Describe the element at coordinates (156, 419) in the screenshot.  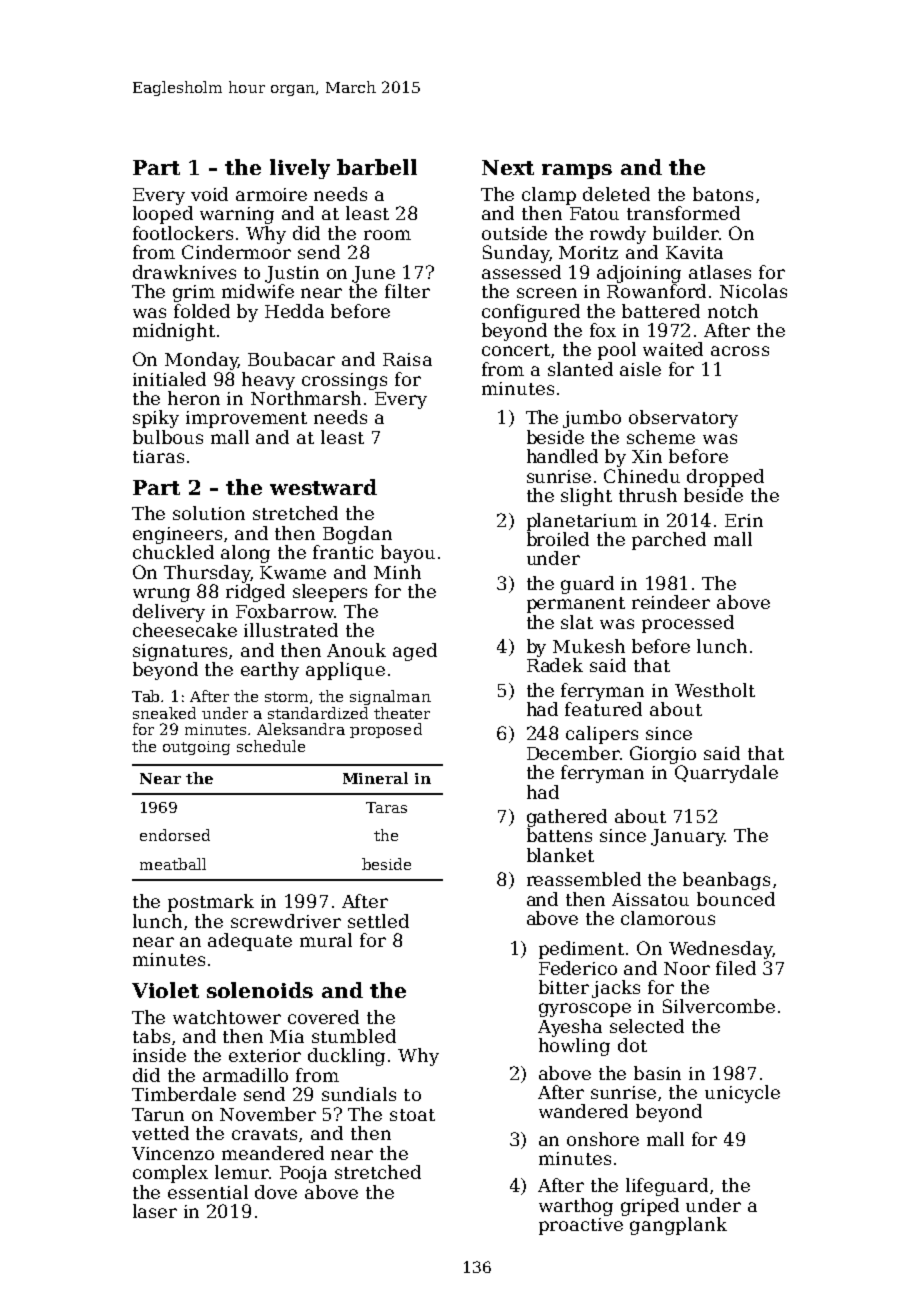
I see `spiky` at that location.
